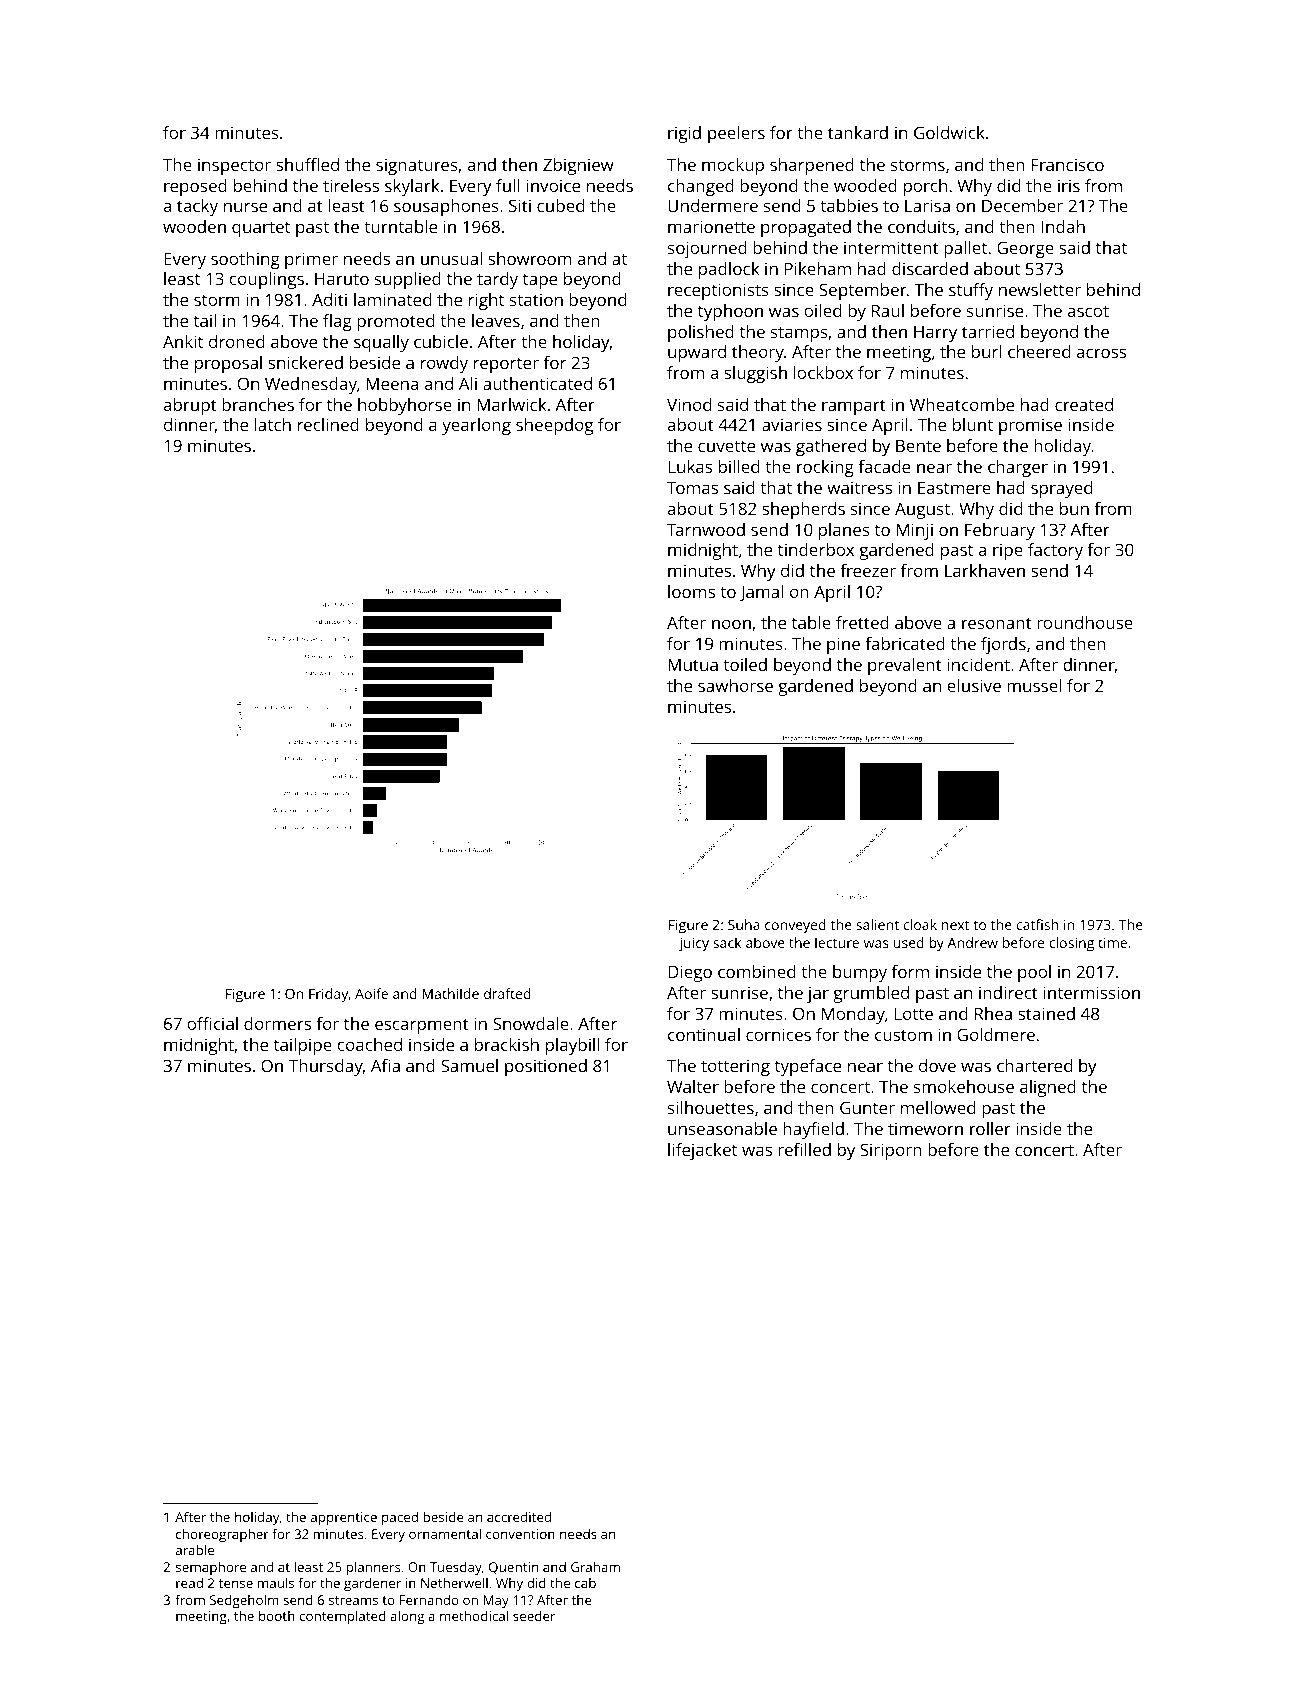 The width and height of the screenshot is (1307, 1692). What do you see at coordinates (446, 207) in the screenshot?
I see `sousaphones` at bounding box center [446, 207].
